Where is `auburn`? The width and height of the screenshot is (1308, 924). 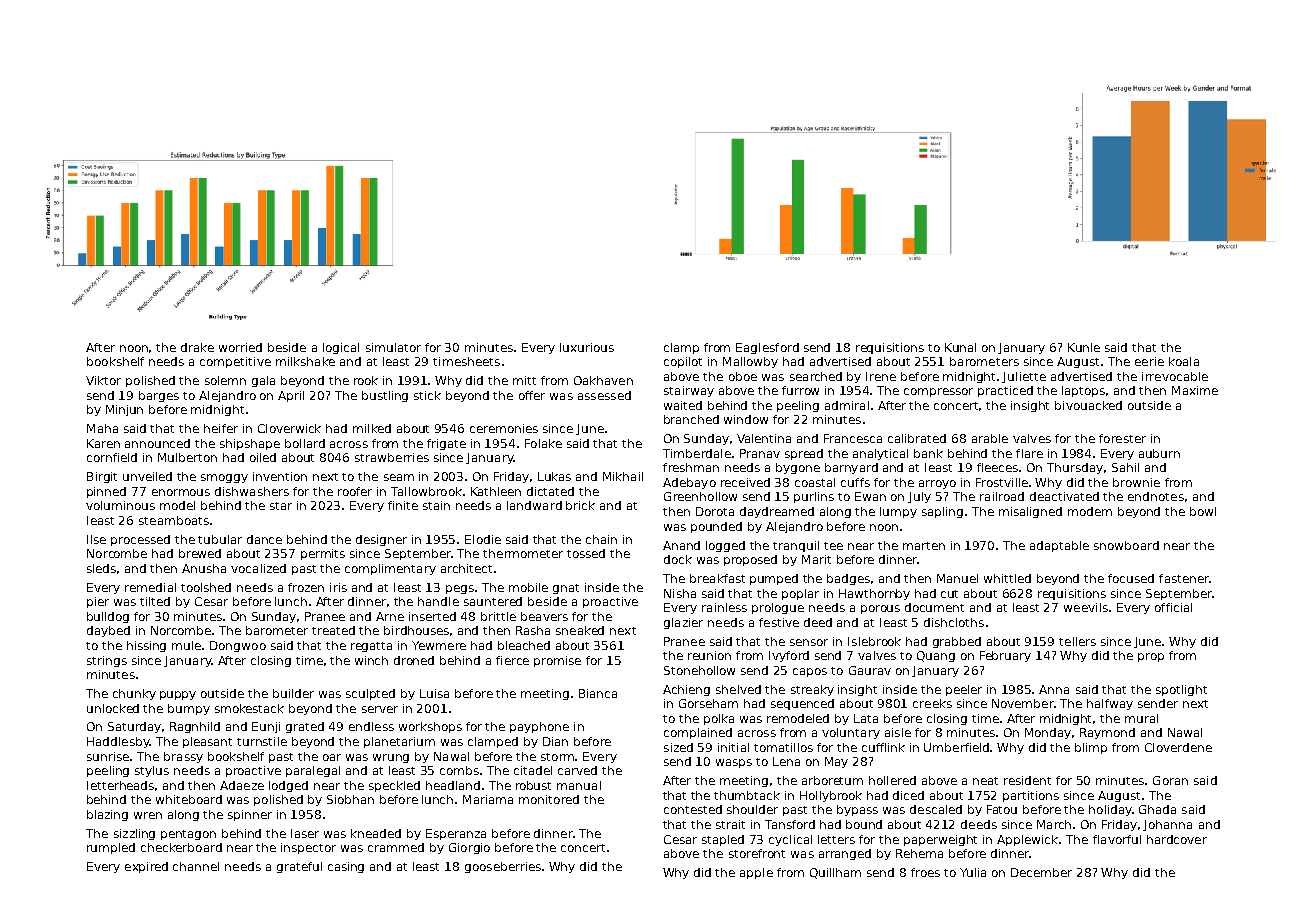 auburn is located at coordinates (1159, 453).
